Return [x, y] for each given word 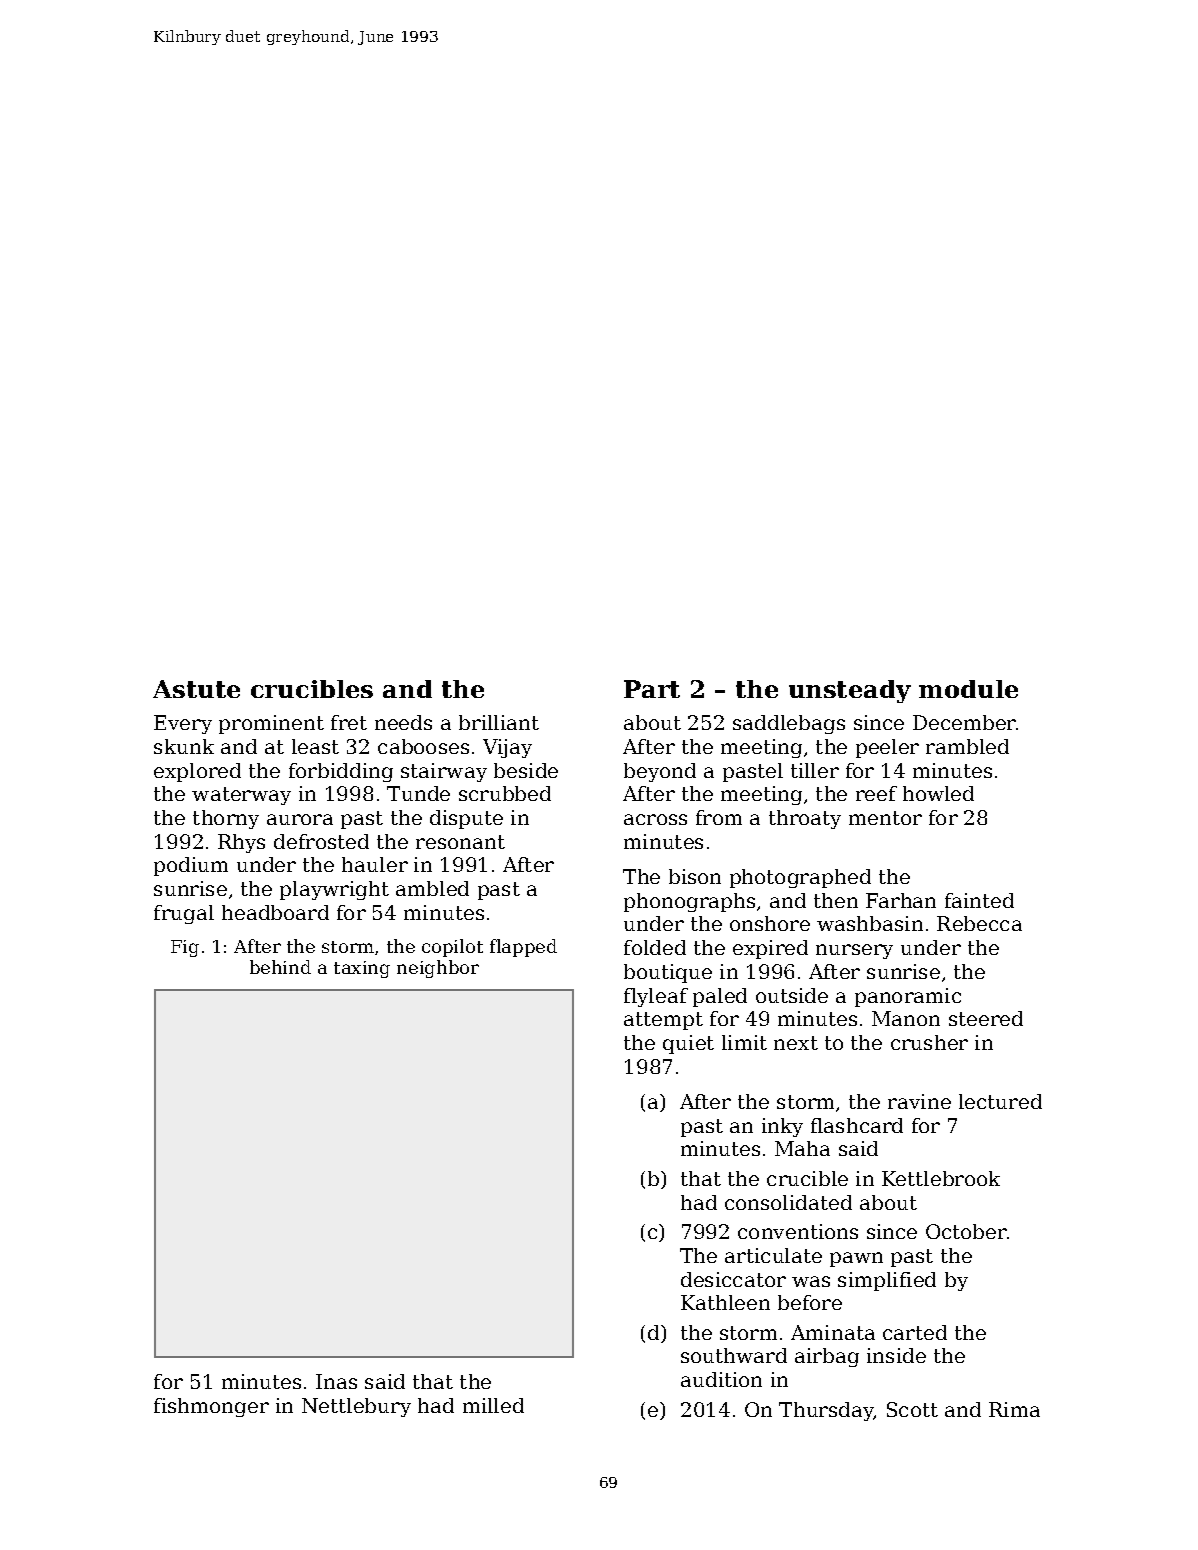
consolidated [788, 1202]
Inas [336, 1381]
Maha [802, 1148]
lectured [1000, 1101]
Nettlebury [356, 1407]
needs [403, 722]
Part [652, 689]
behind [280, 967]
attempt [663, 1021]
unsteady [850, 691]
